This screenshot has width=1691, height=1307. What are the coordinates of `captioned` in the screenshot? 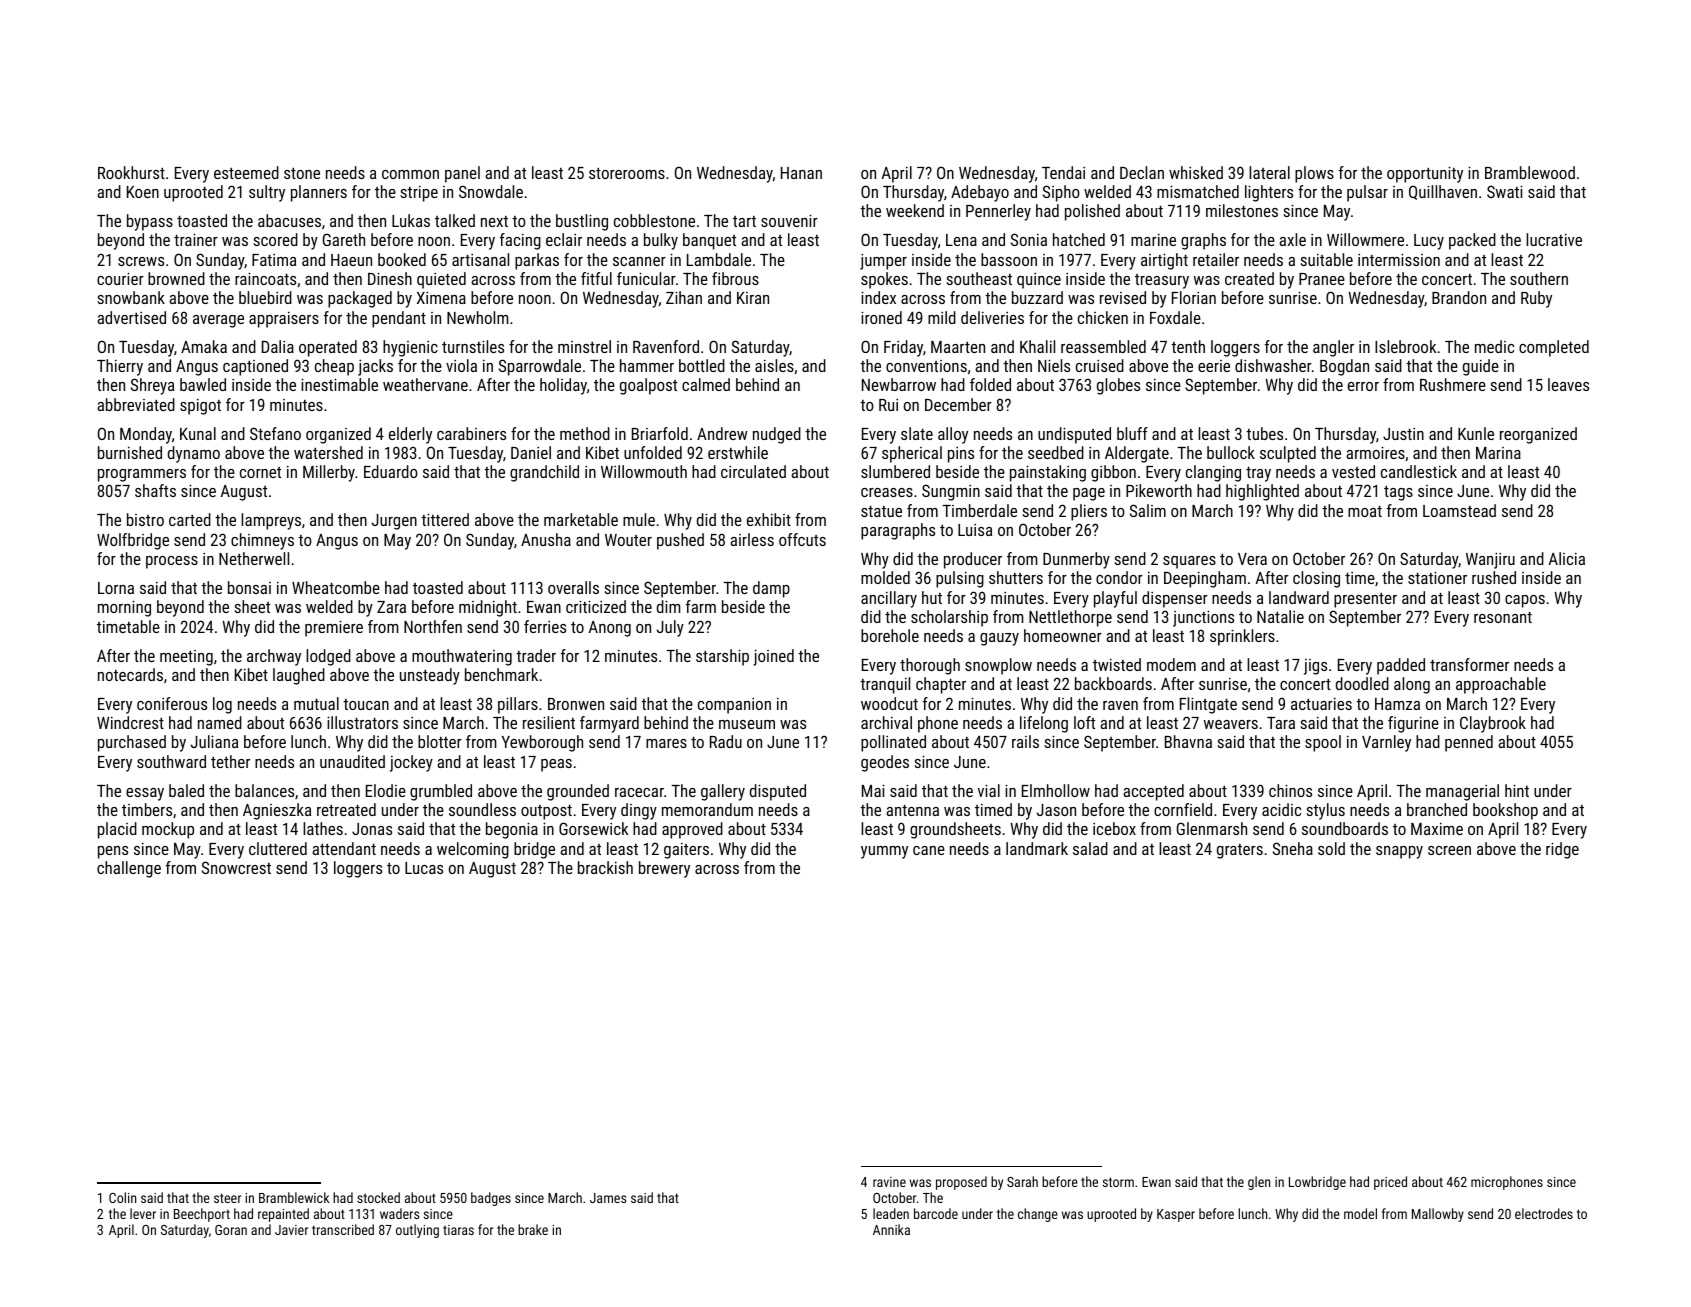 It's located at (255, 367).
